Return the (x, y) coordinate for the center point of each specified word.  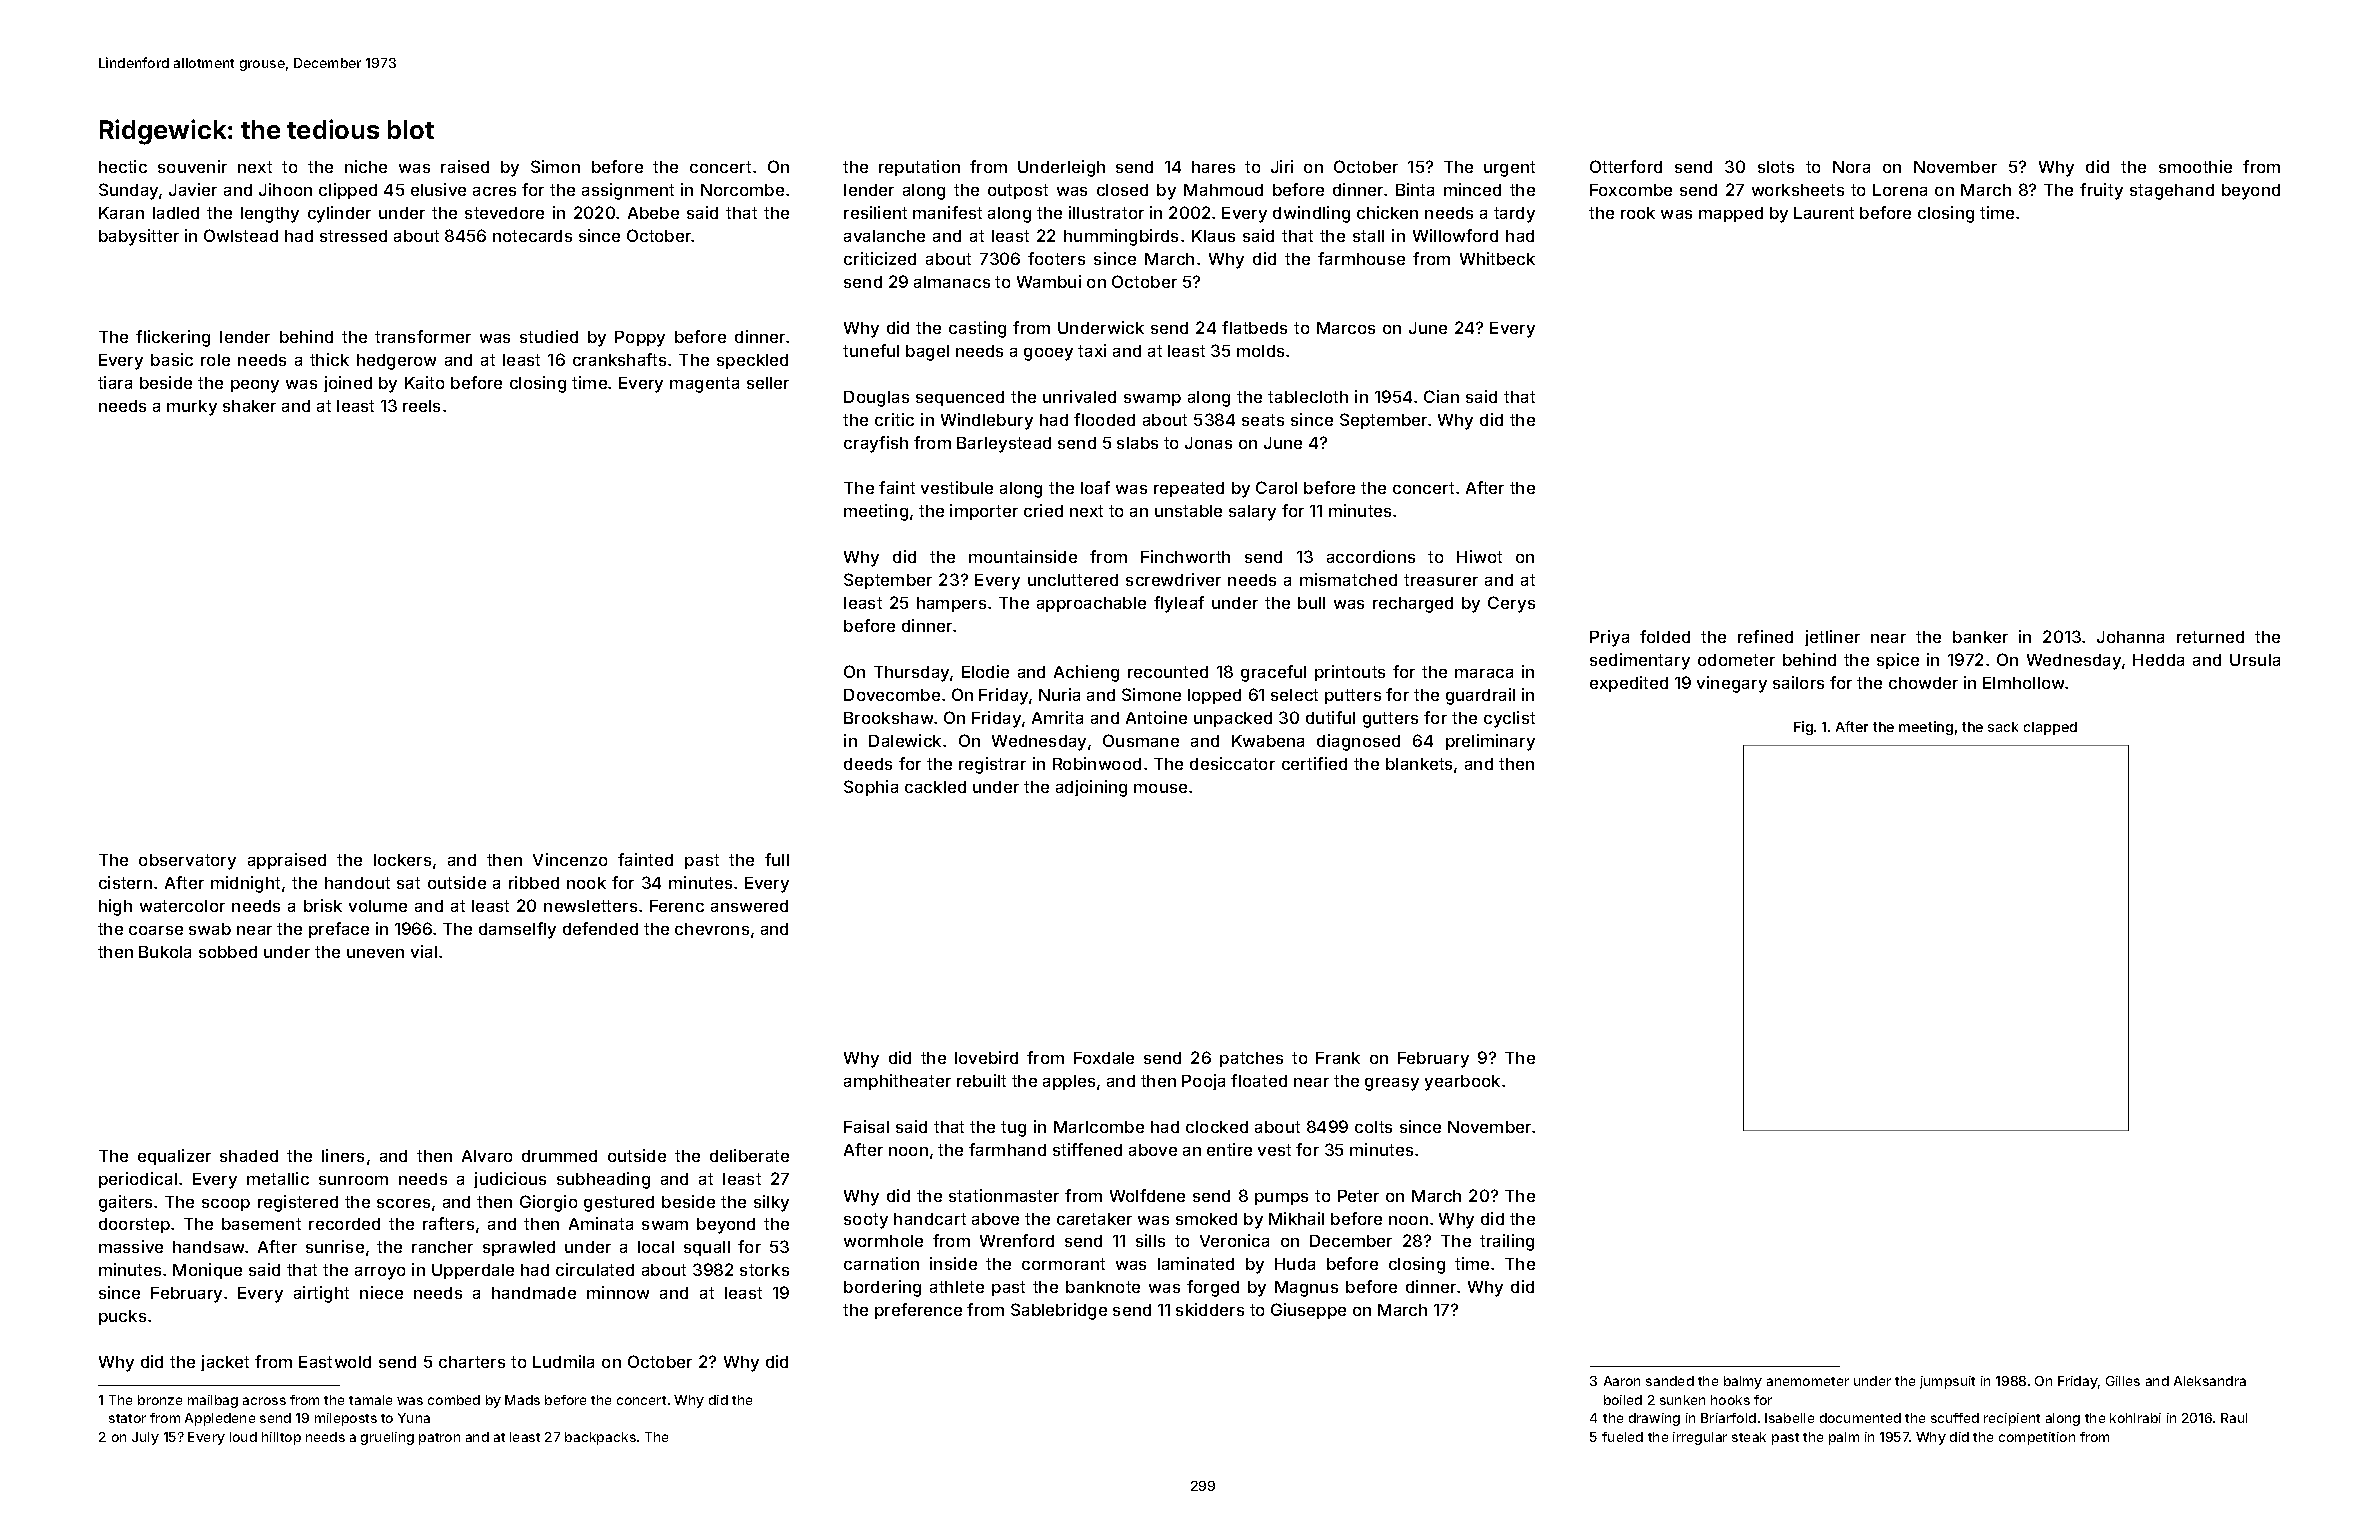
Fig (1803, 728)
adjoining (1091, 788)
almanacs (952, 282)
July (145, 1438)
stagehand (2172, 192)
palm (1844, 1438)
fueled (1622, 1437)
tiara (115, 382)
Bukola (165, 952)
